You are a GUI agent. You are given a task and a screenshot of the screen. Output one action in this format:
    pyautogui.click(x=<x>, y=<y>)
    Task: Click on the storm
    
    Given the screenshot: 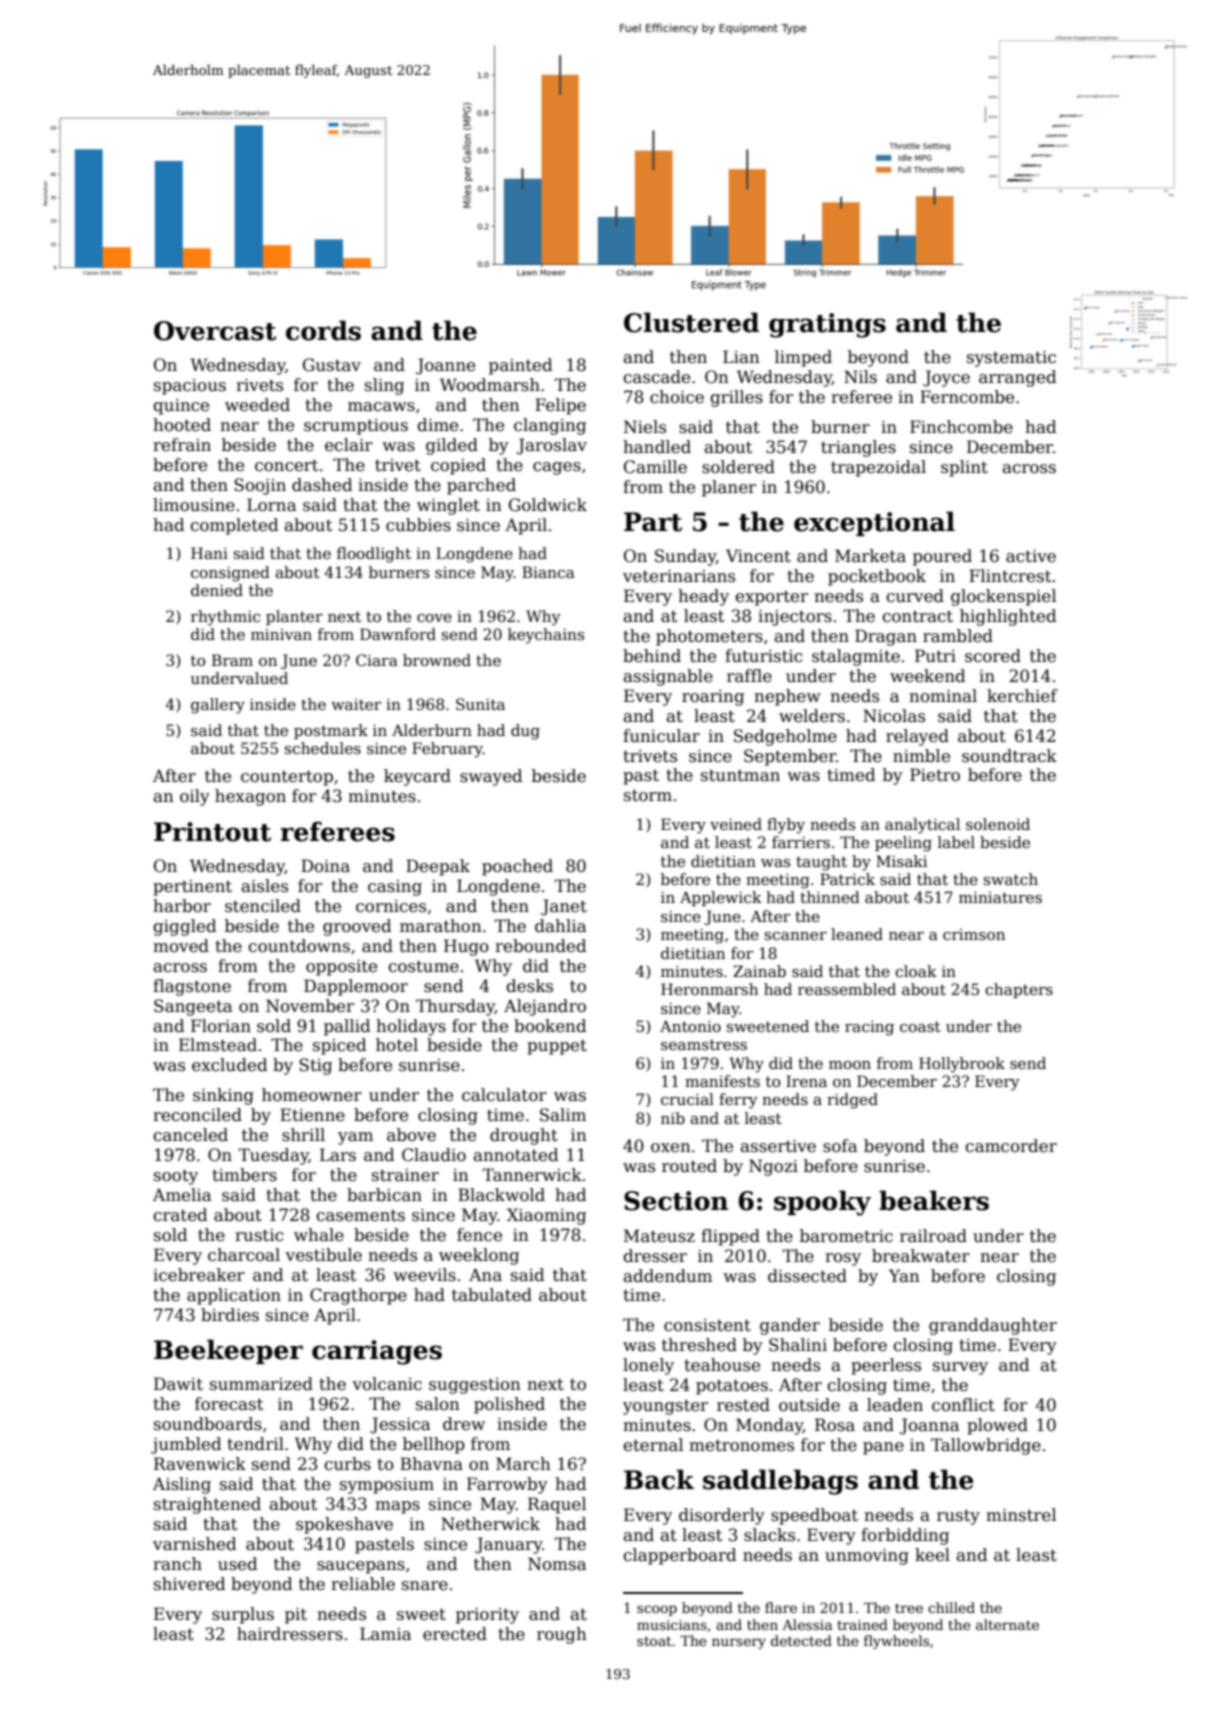 What is the action you would take?
    pyautogui.click(x=648, y=795)
